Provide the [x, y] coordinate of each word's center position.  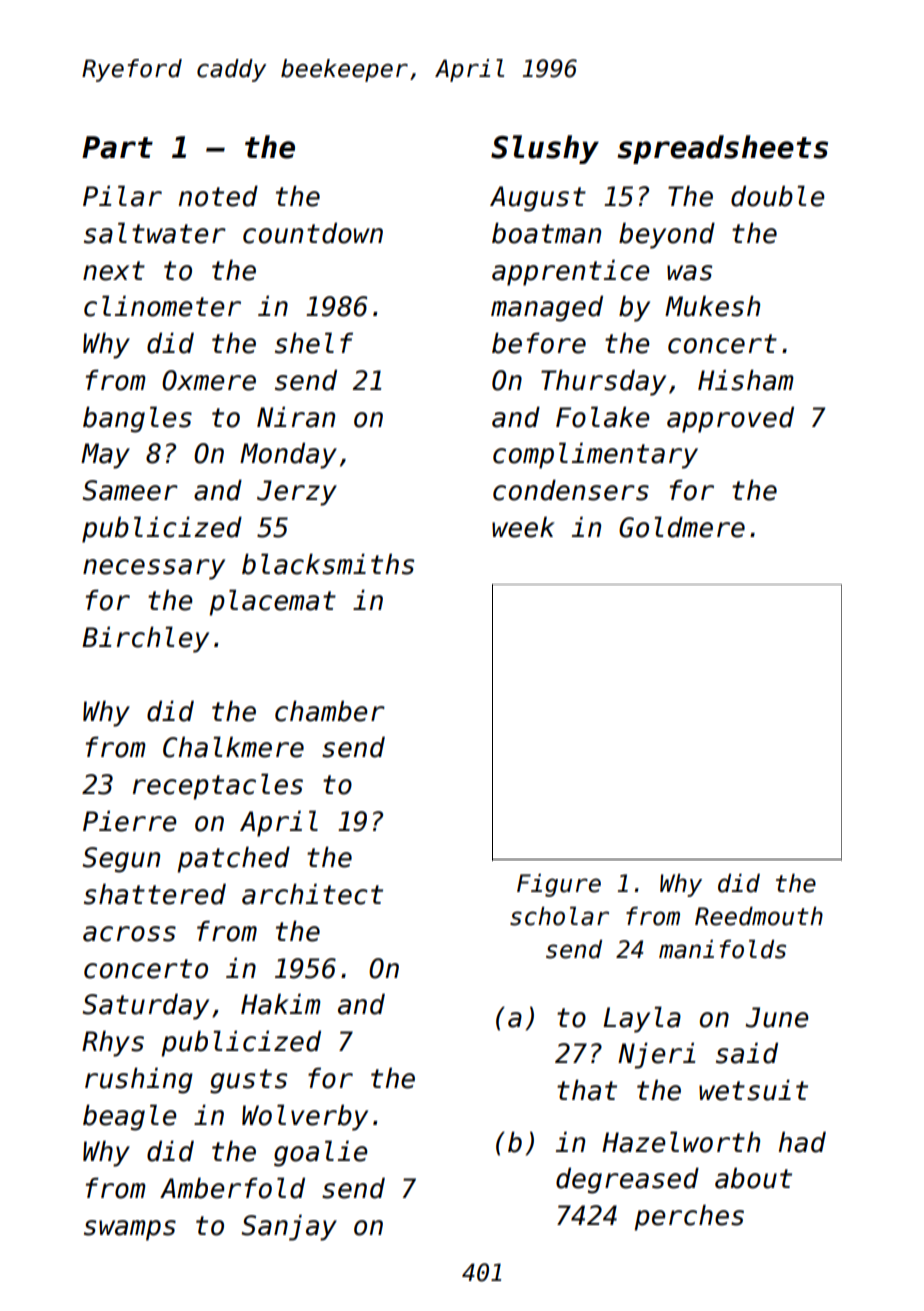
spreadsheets [722, 149]
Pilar [122, 196]
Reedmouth [759, 916]
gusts [248, 1081]
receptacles [218, 786]
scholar [559, 916]
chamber [330, 711]
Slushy [545, 149]
